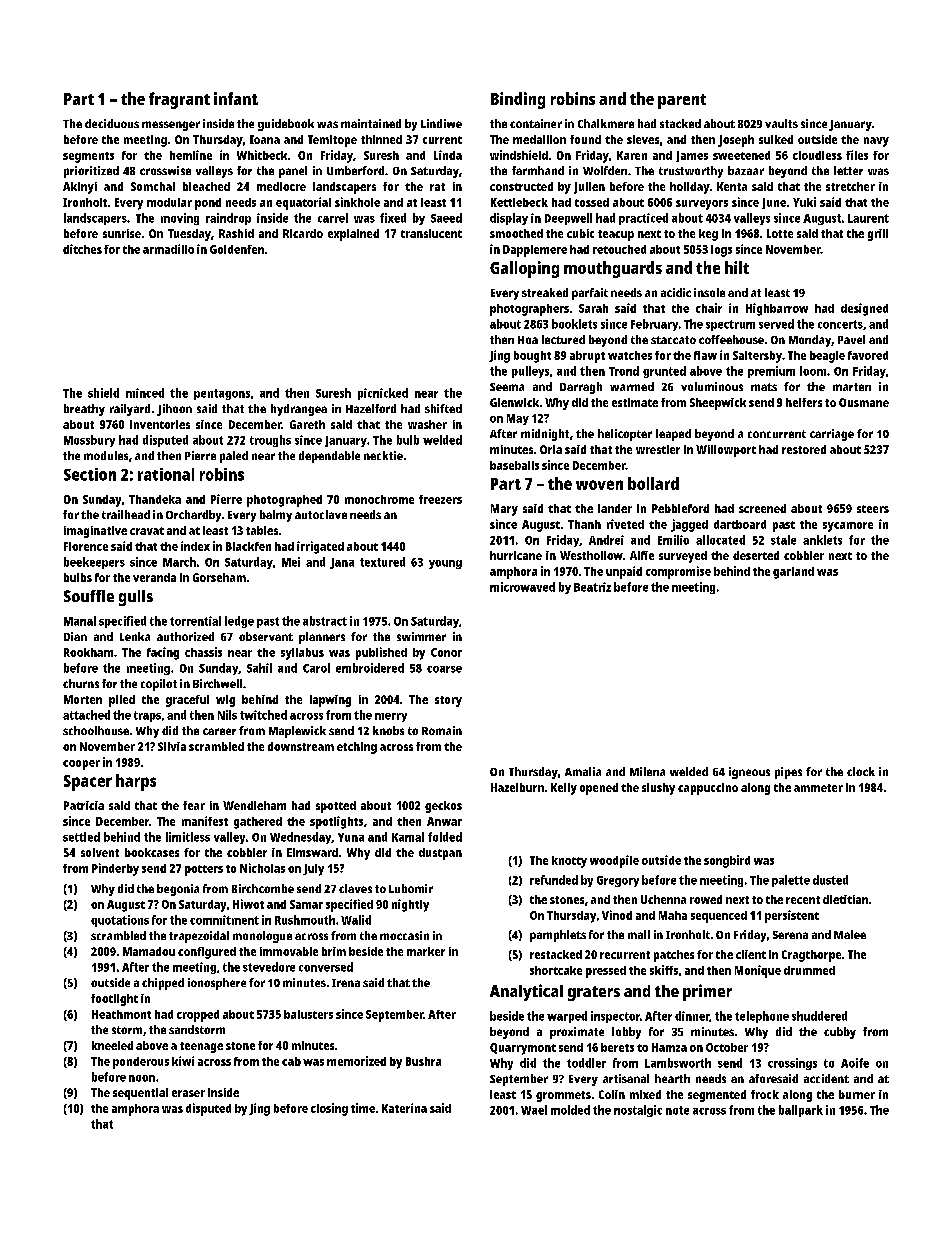 The height and width of the screenshot is (1233, 952). What do you see at coordinates (762, 508) in the screenshot?
I see `screened` at bounding box center [762, 508].
